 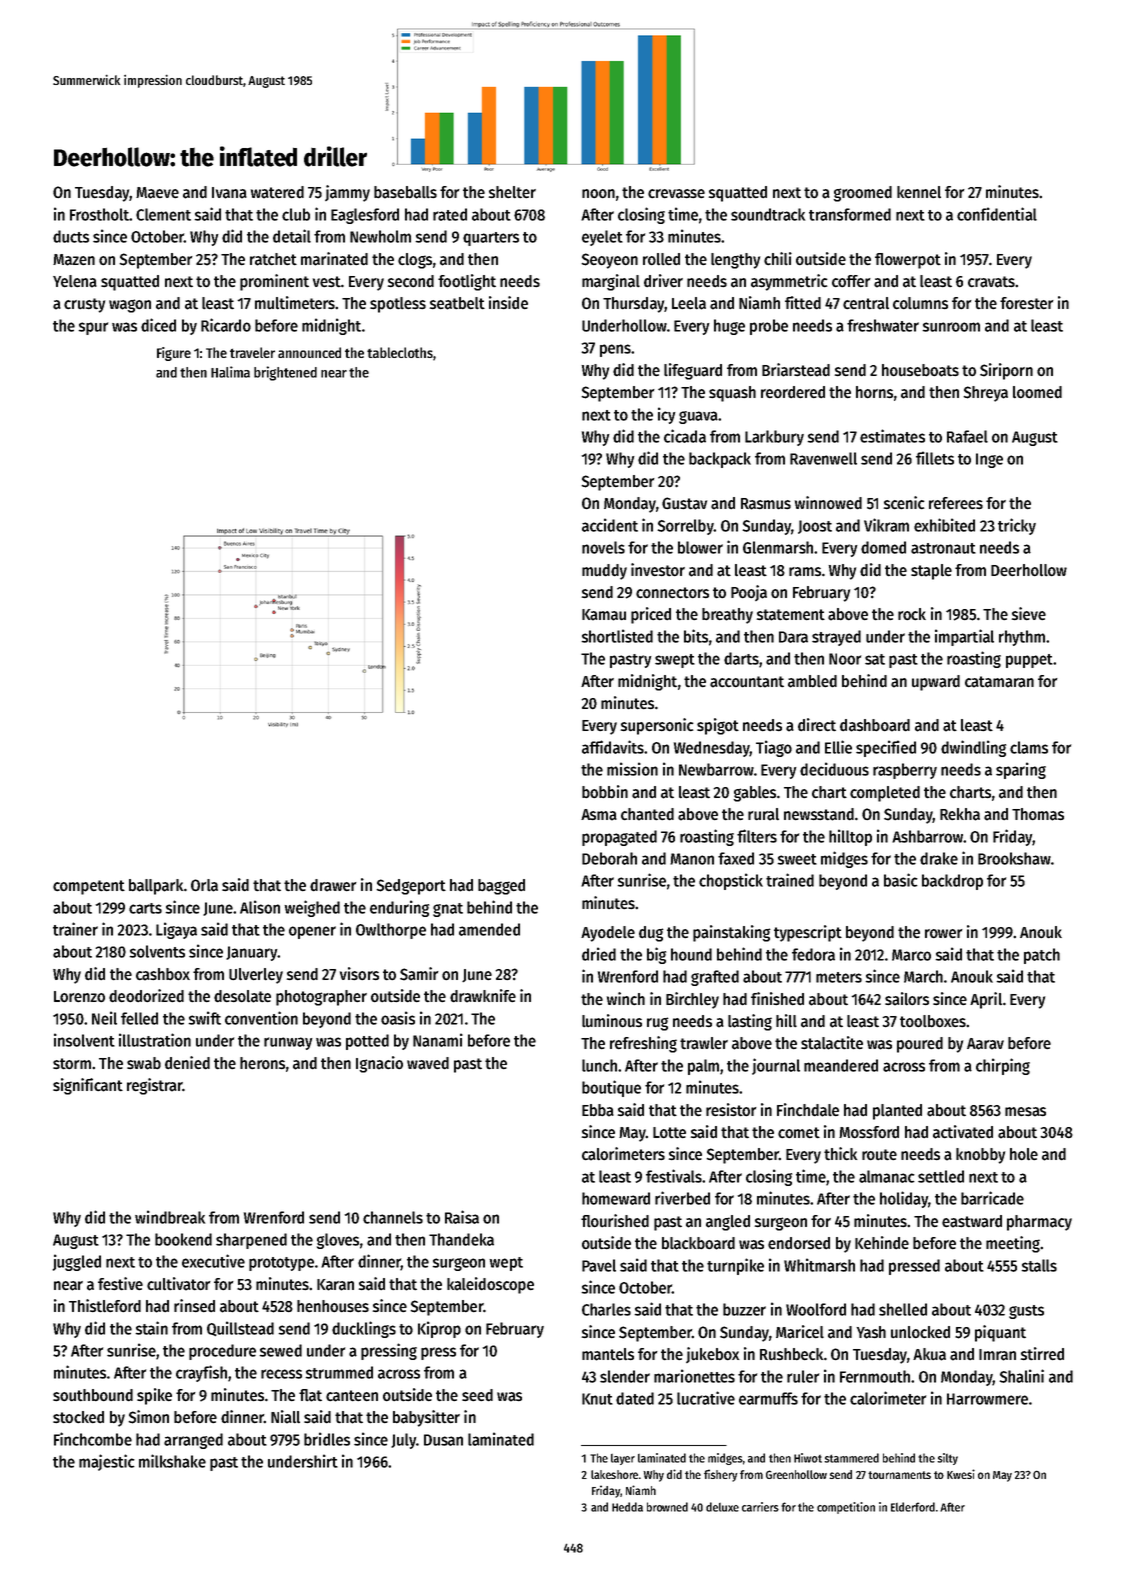 I want to click on sunroom, so click(x=951, y=327).
